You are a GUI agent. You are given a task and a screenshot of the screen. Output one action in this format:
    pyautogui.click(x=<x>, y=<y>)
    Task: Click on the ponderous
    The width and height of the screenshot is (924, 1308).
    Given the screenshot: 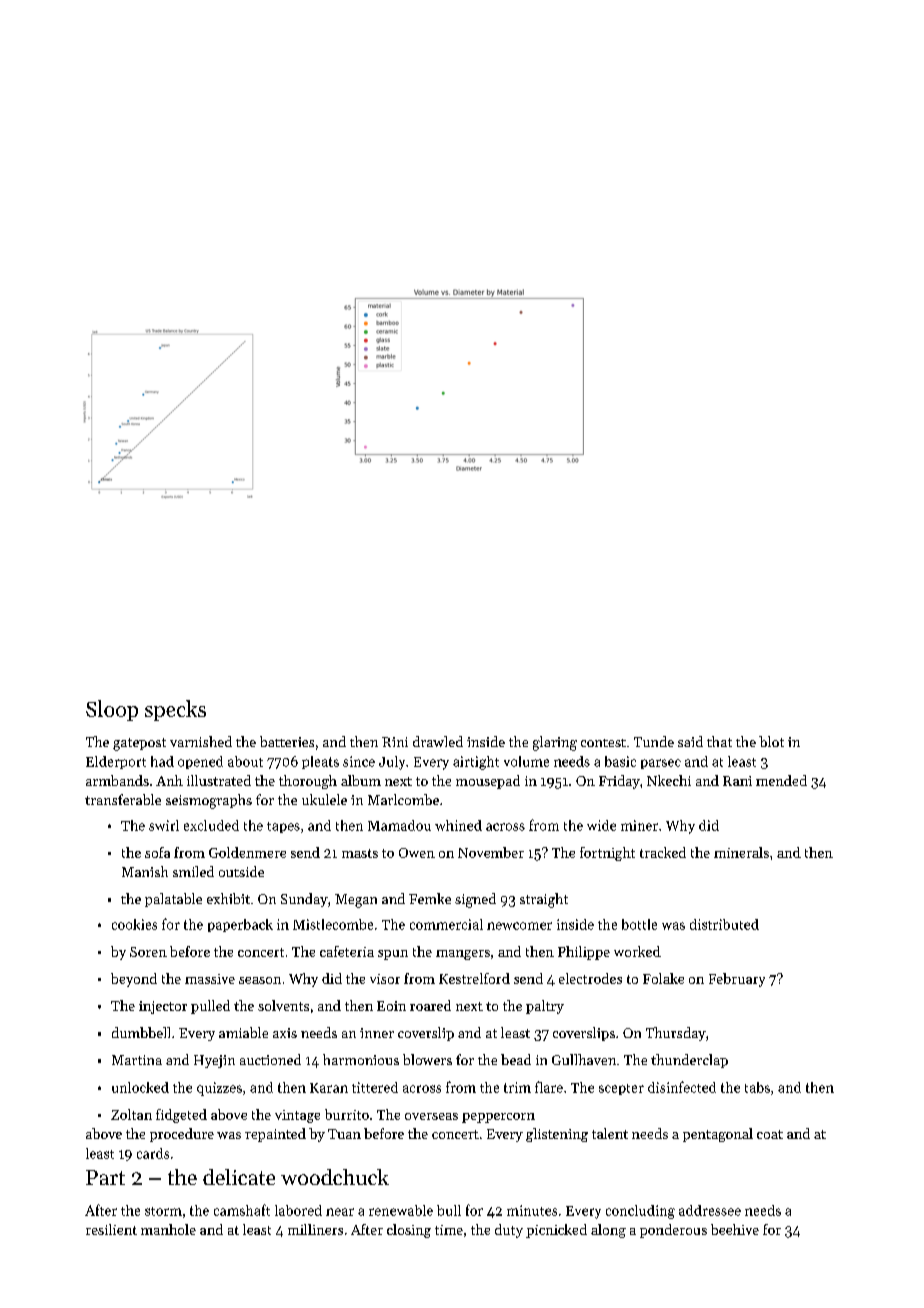 What is the action you would take?
    pyautogui.click(x=673, y=1231)
